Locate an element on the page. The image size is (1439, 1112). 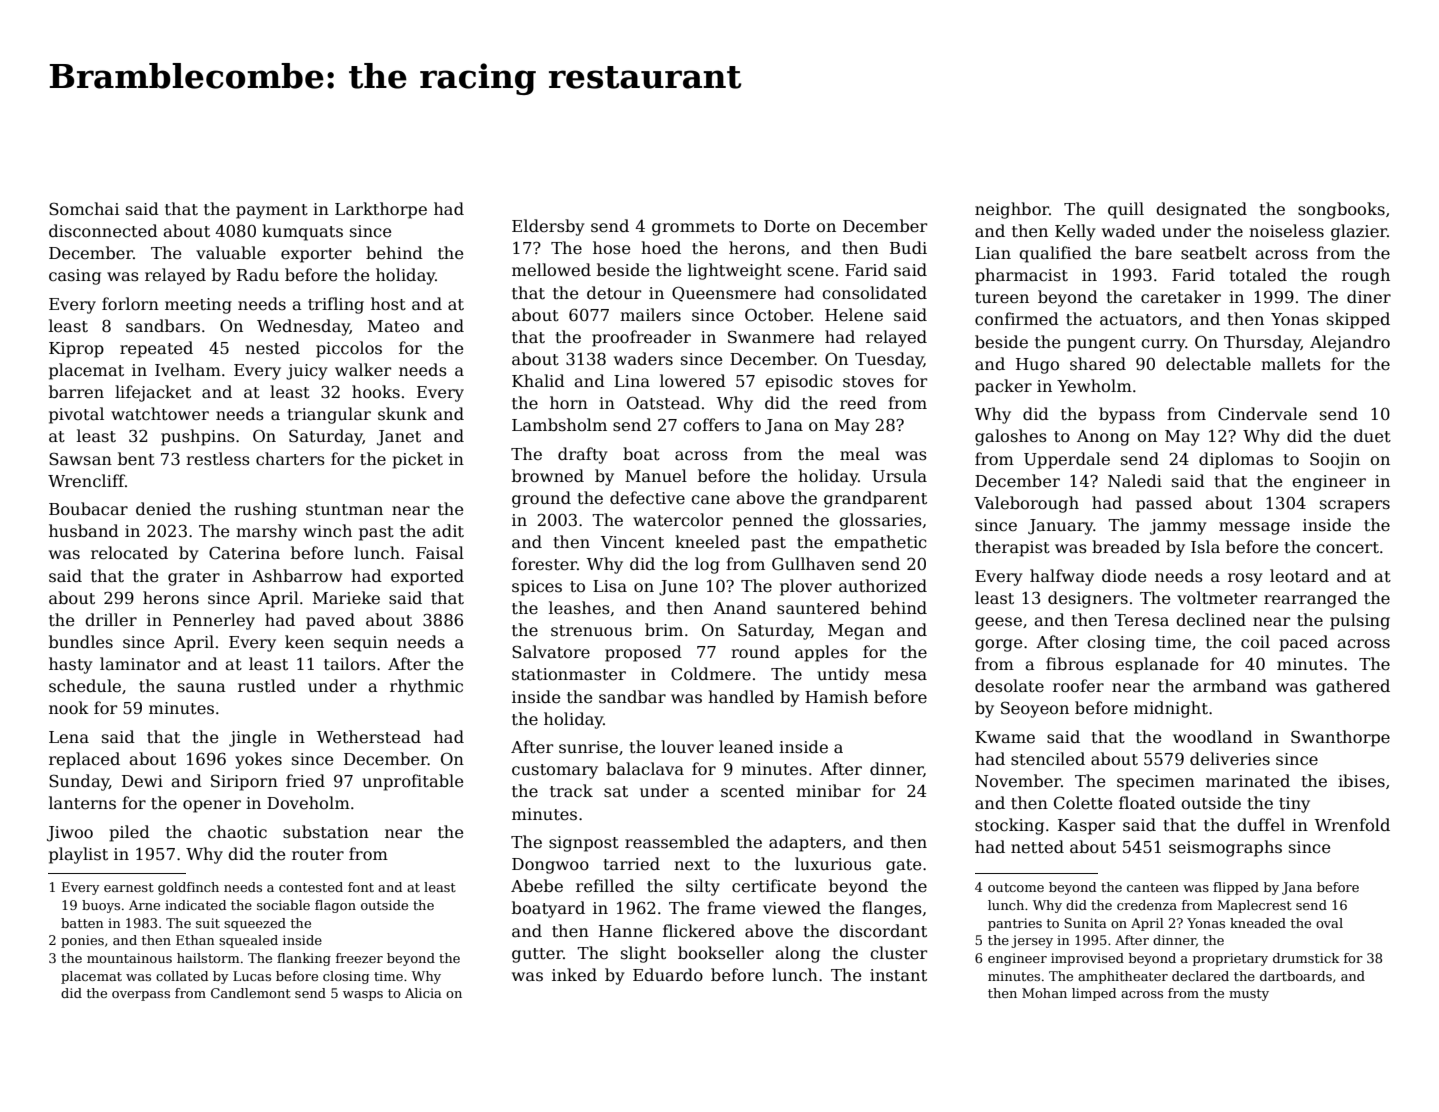
valuable is located at coordinates (231, 253).
